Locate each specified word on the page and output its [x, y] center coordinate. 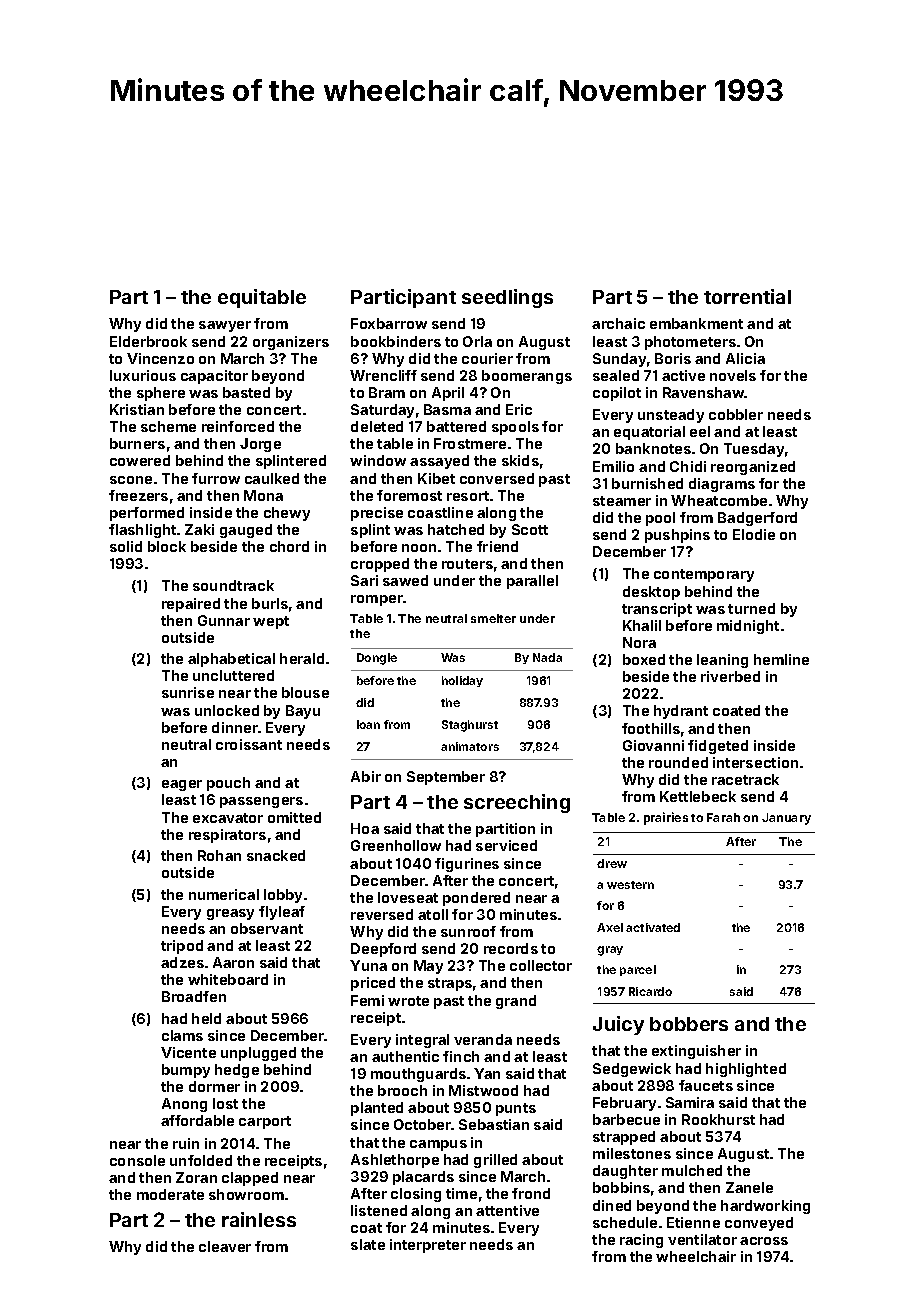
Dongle [377, 659]
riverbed [730, 676]
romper [377, 600]
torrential [747, 296]
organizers [291, 343]
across [764, 1241]
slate [368, 1244]
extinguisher [696, 1052]
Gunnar [224, 620]
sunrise [188, 692]
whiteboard [228, 979]
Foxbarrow [389, 323]
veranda [483, 1039]
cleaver [225, 1246]
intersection [755, 762]
